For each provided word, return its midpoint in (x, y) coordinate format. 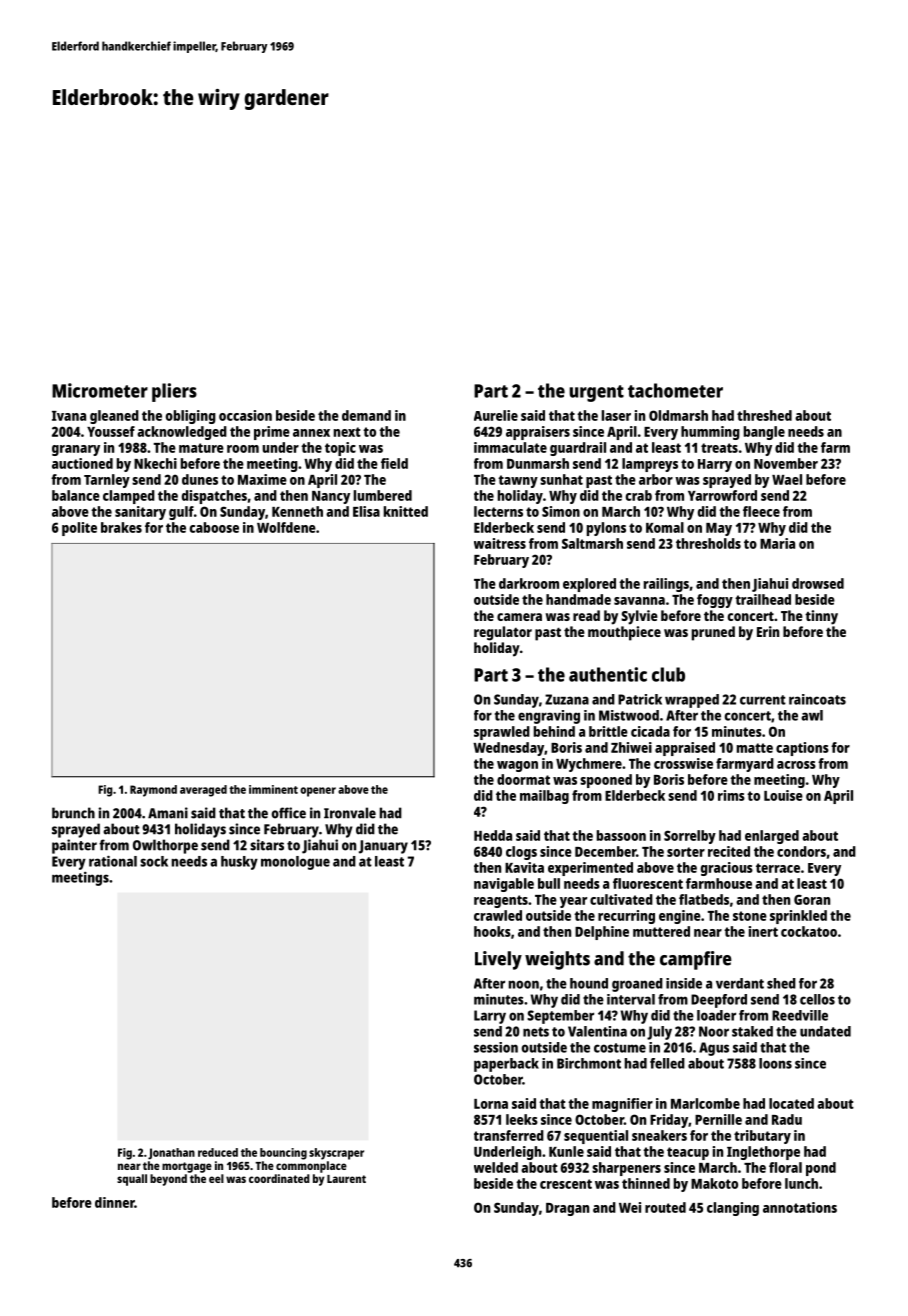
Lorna (491, 1104)
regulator (503, 633)
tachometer (675, 390)
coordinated (279, 1178)
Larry (490, 1017)
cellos (817, 999)
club (668, 674)
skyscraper (336, 1154)
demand (366, 415)
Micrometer (100, 390)
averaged (203, 791)
